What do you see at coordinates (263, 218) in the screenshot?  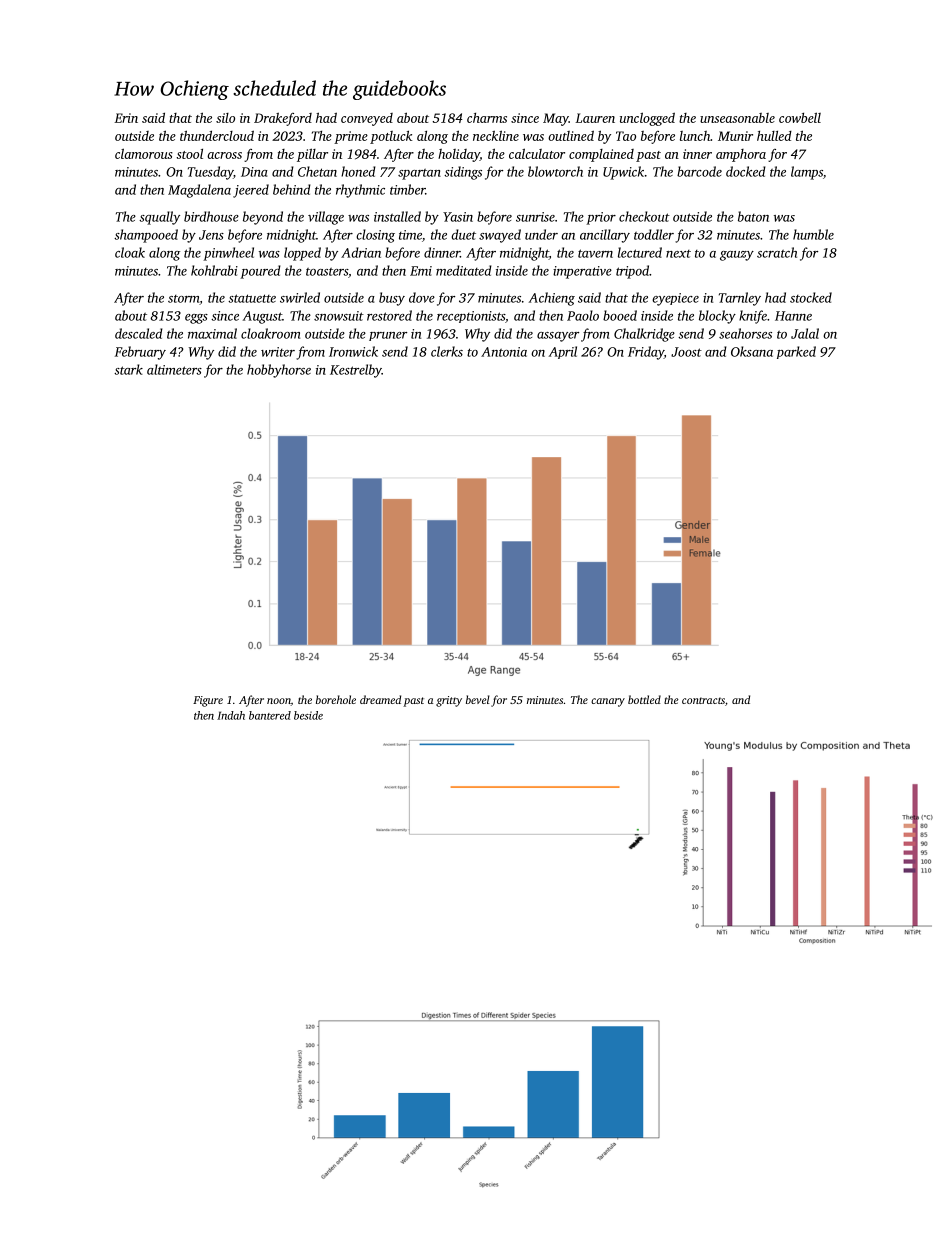 I see `beyond` at bounding box center [263, 218].
